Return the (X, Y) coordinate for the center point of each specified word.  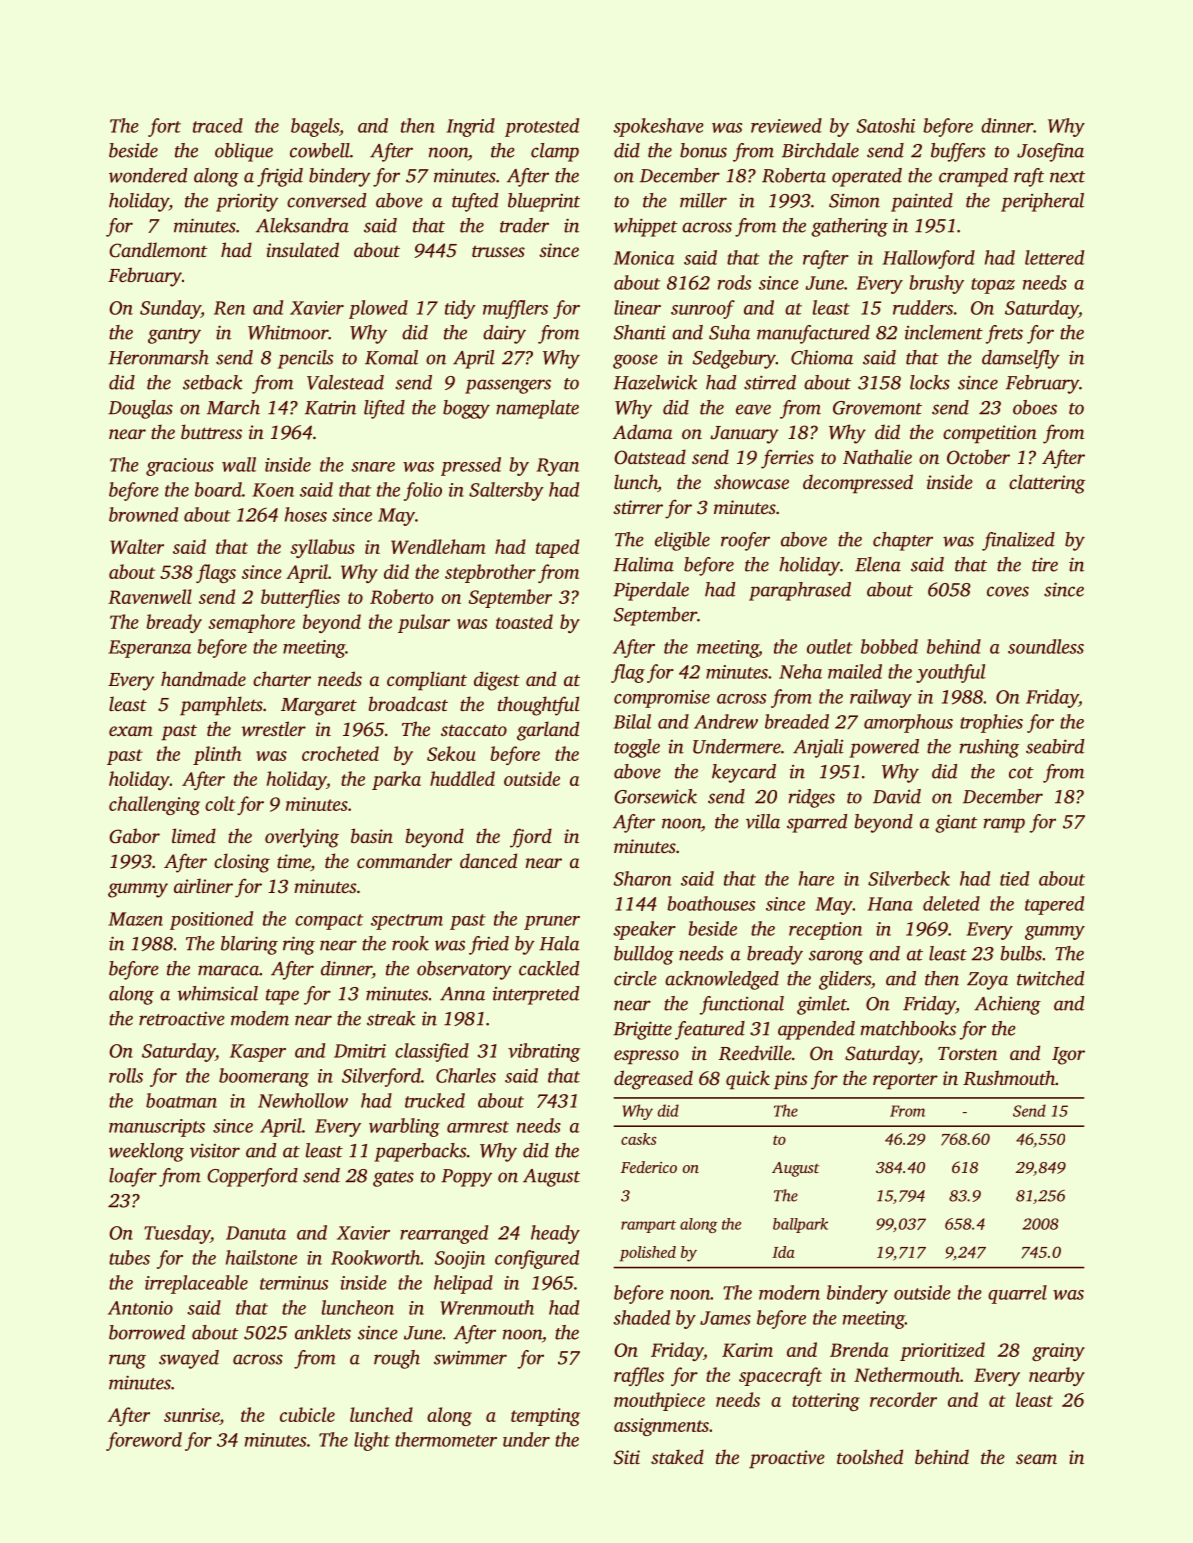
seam (1036, 1459)
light (372, 1441)
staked (677, 1456)
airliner (203, 885)
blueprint (544, 202)
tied (1014, 878)
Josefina (1050, 152)
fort (164, 127)
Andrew (726, 721)
